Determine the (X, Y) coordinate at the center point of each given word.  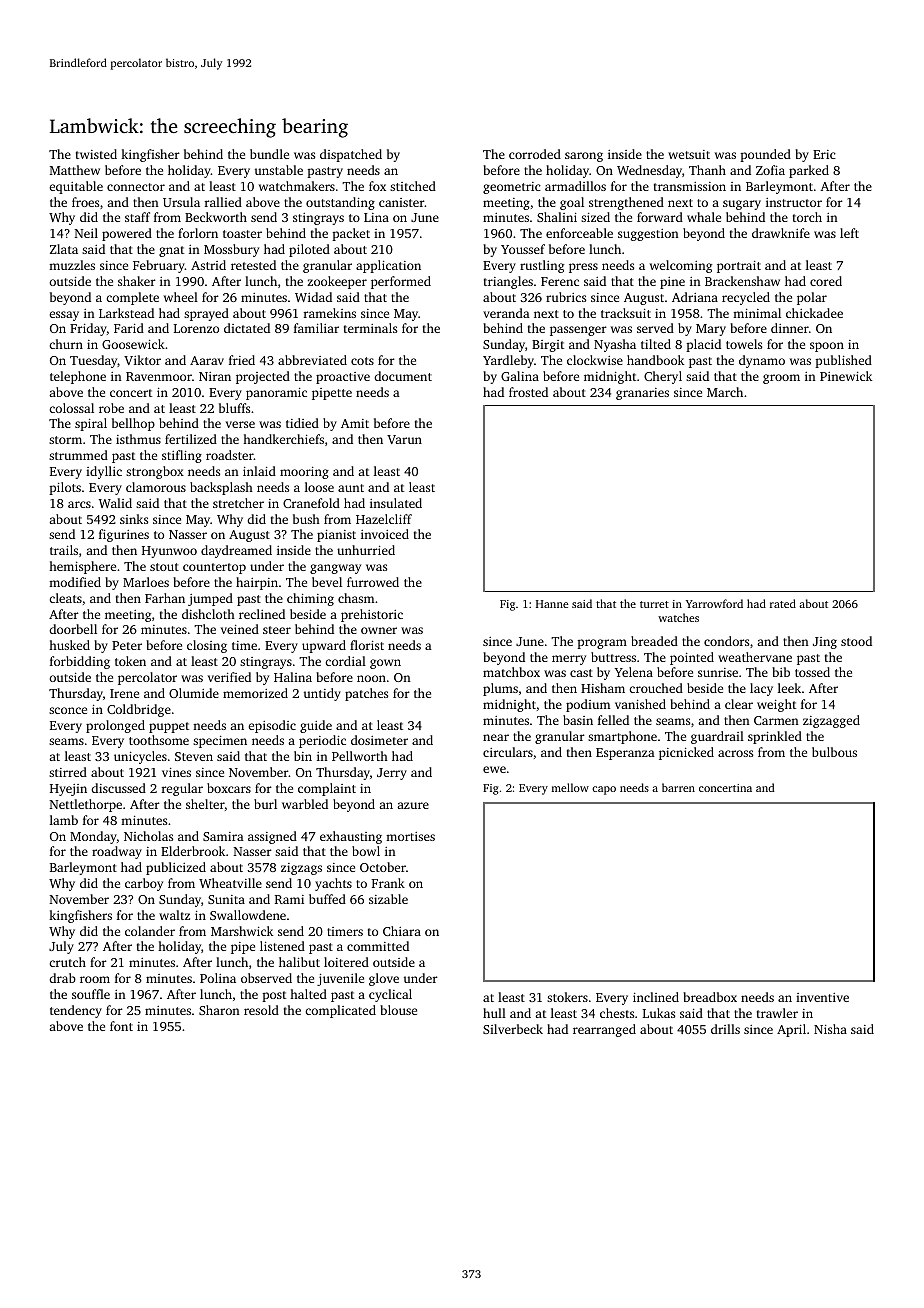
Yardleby (508, 361)
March (725, 392)
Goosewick (133, 344)
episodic (272, 726)
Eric (824, 154)
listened (282, 946)
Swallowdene (248, 915)
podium (588, 705)
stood (856, 641)
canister (401, 202)
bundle (269, 154)
